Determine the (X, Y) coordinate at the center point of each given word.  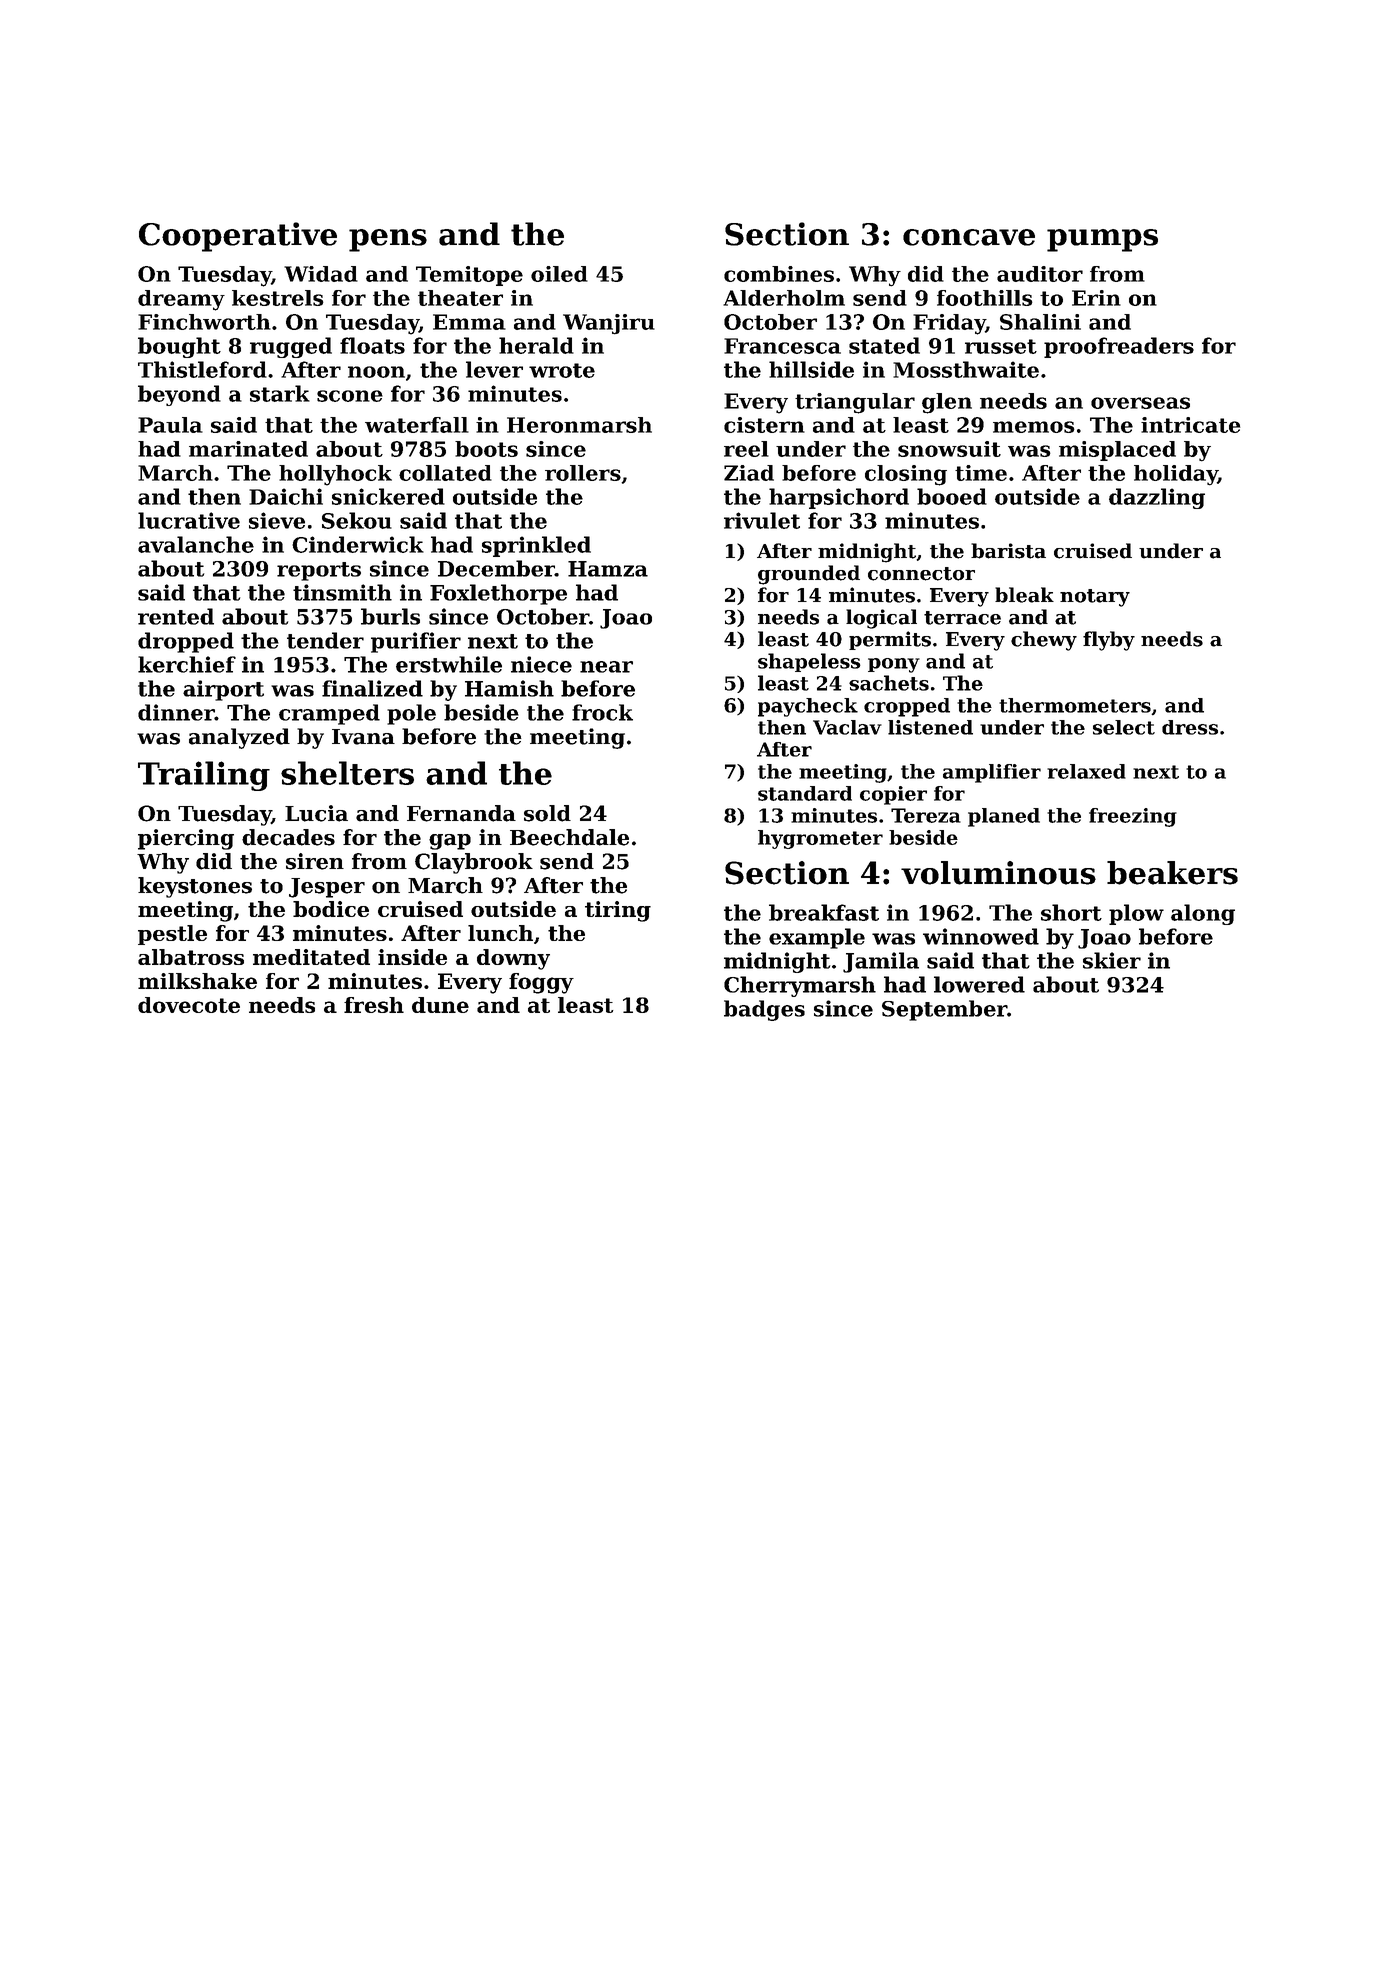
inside (412, 957)
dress (1190, 727)
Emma (469, 322)
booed (952, 496)
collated (445, 473)
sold (547, 813)
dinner (176, 712)
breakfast (824, 912)
